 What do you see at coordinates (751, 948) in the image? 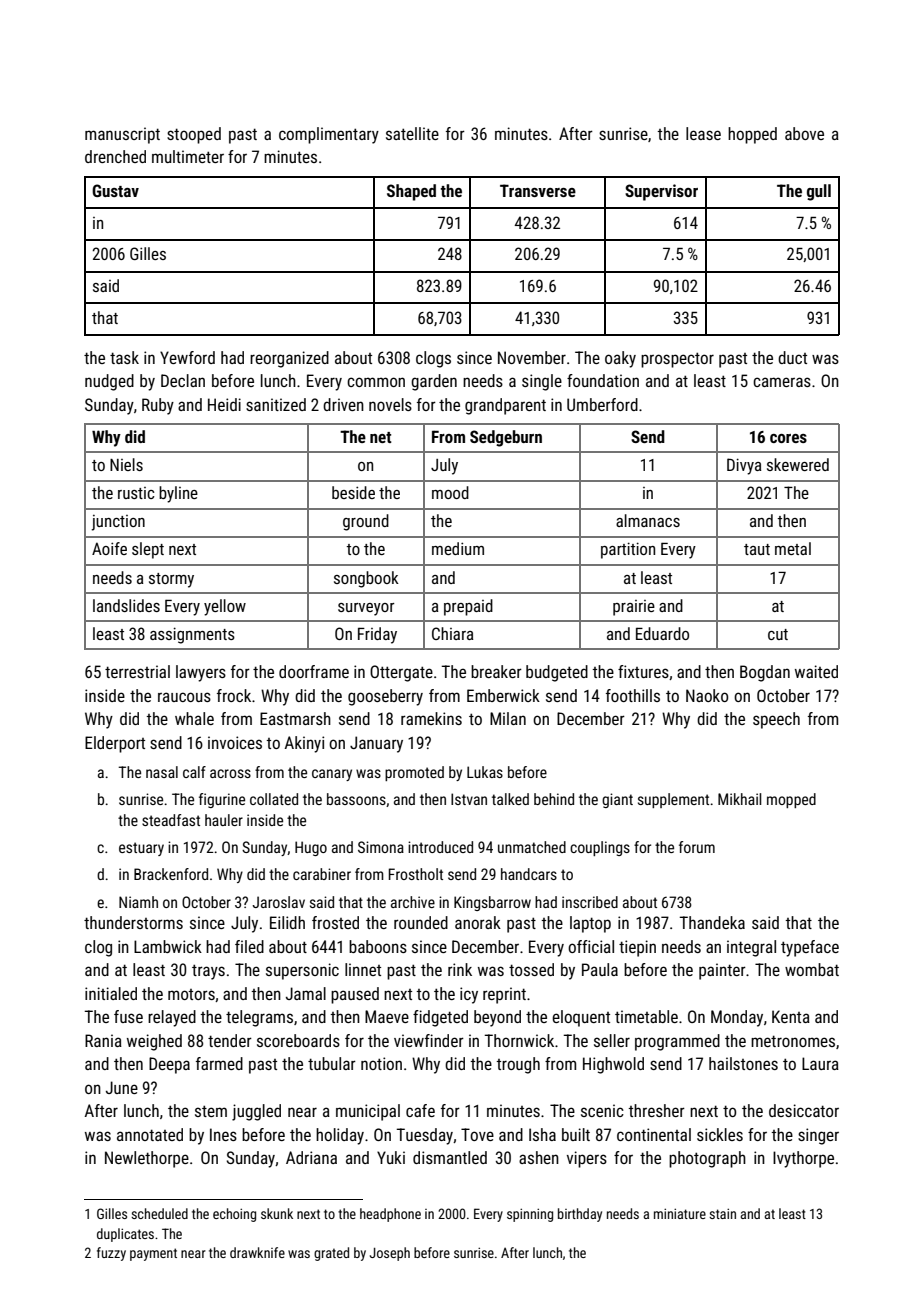
I see `integral` at bounding box center [751, 948].
